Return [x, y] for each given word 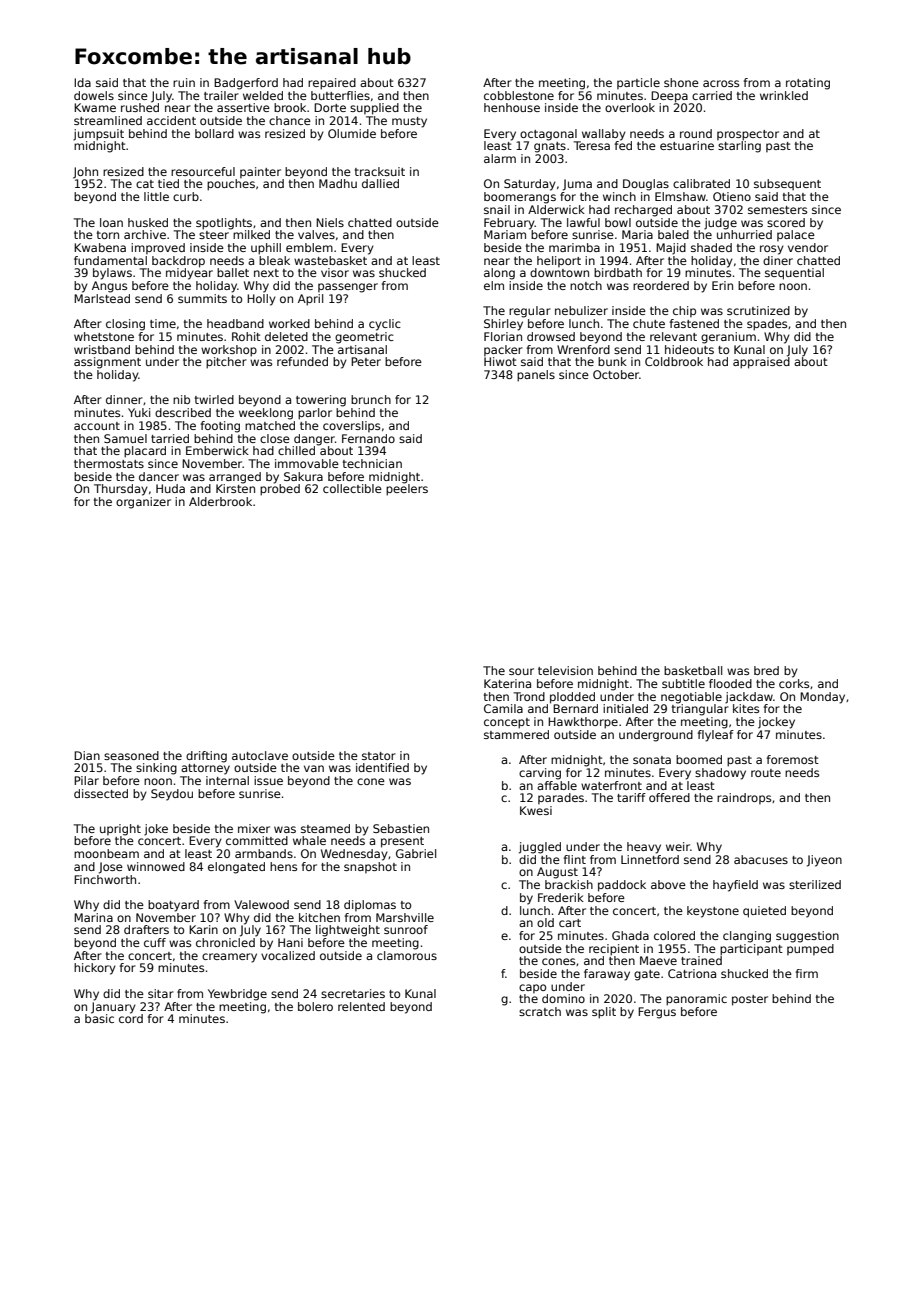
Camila [503, 708]
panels [536, 376]
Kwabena [100, 247]
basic [99, 1018]
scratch [540, 1011]
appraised [761, 363]
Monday [822, 698]
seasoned [131, 755]
